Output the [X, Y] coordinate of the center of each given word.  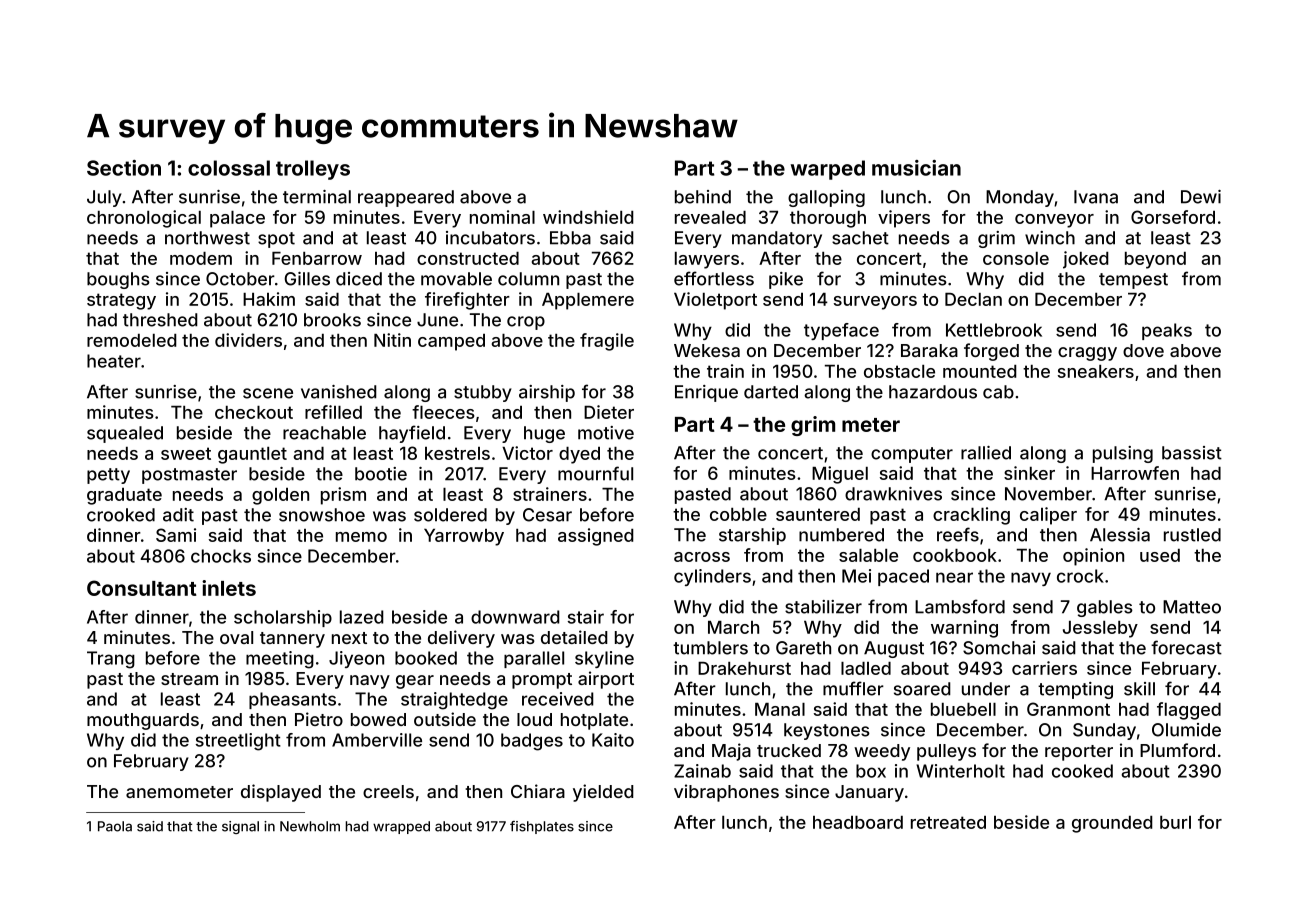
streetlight [238, 742]
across [702, 557]
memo [361, 537]
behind [703, 197]
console [1016, 258]
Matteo [1192, 607]
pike [786, 280]
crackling [971, 516]
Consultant [141, 588]
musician [916, 168]
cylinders [712, 577]
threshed [160, 320]
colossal [229, 168]
